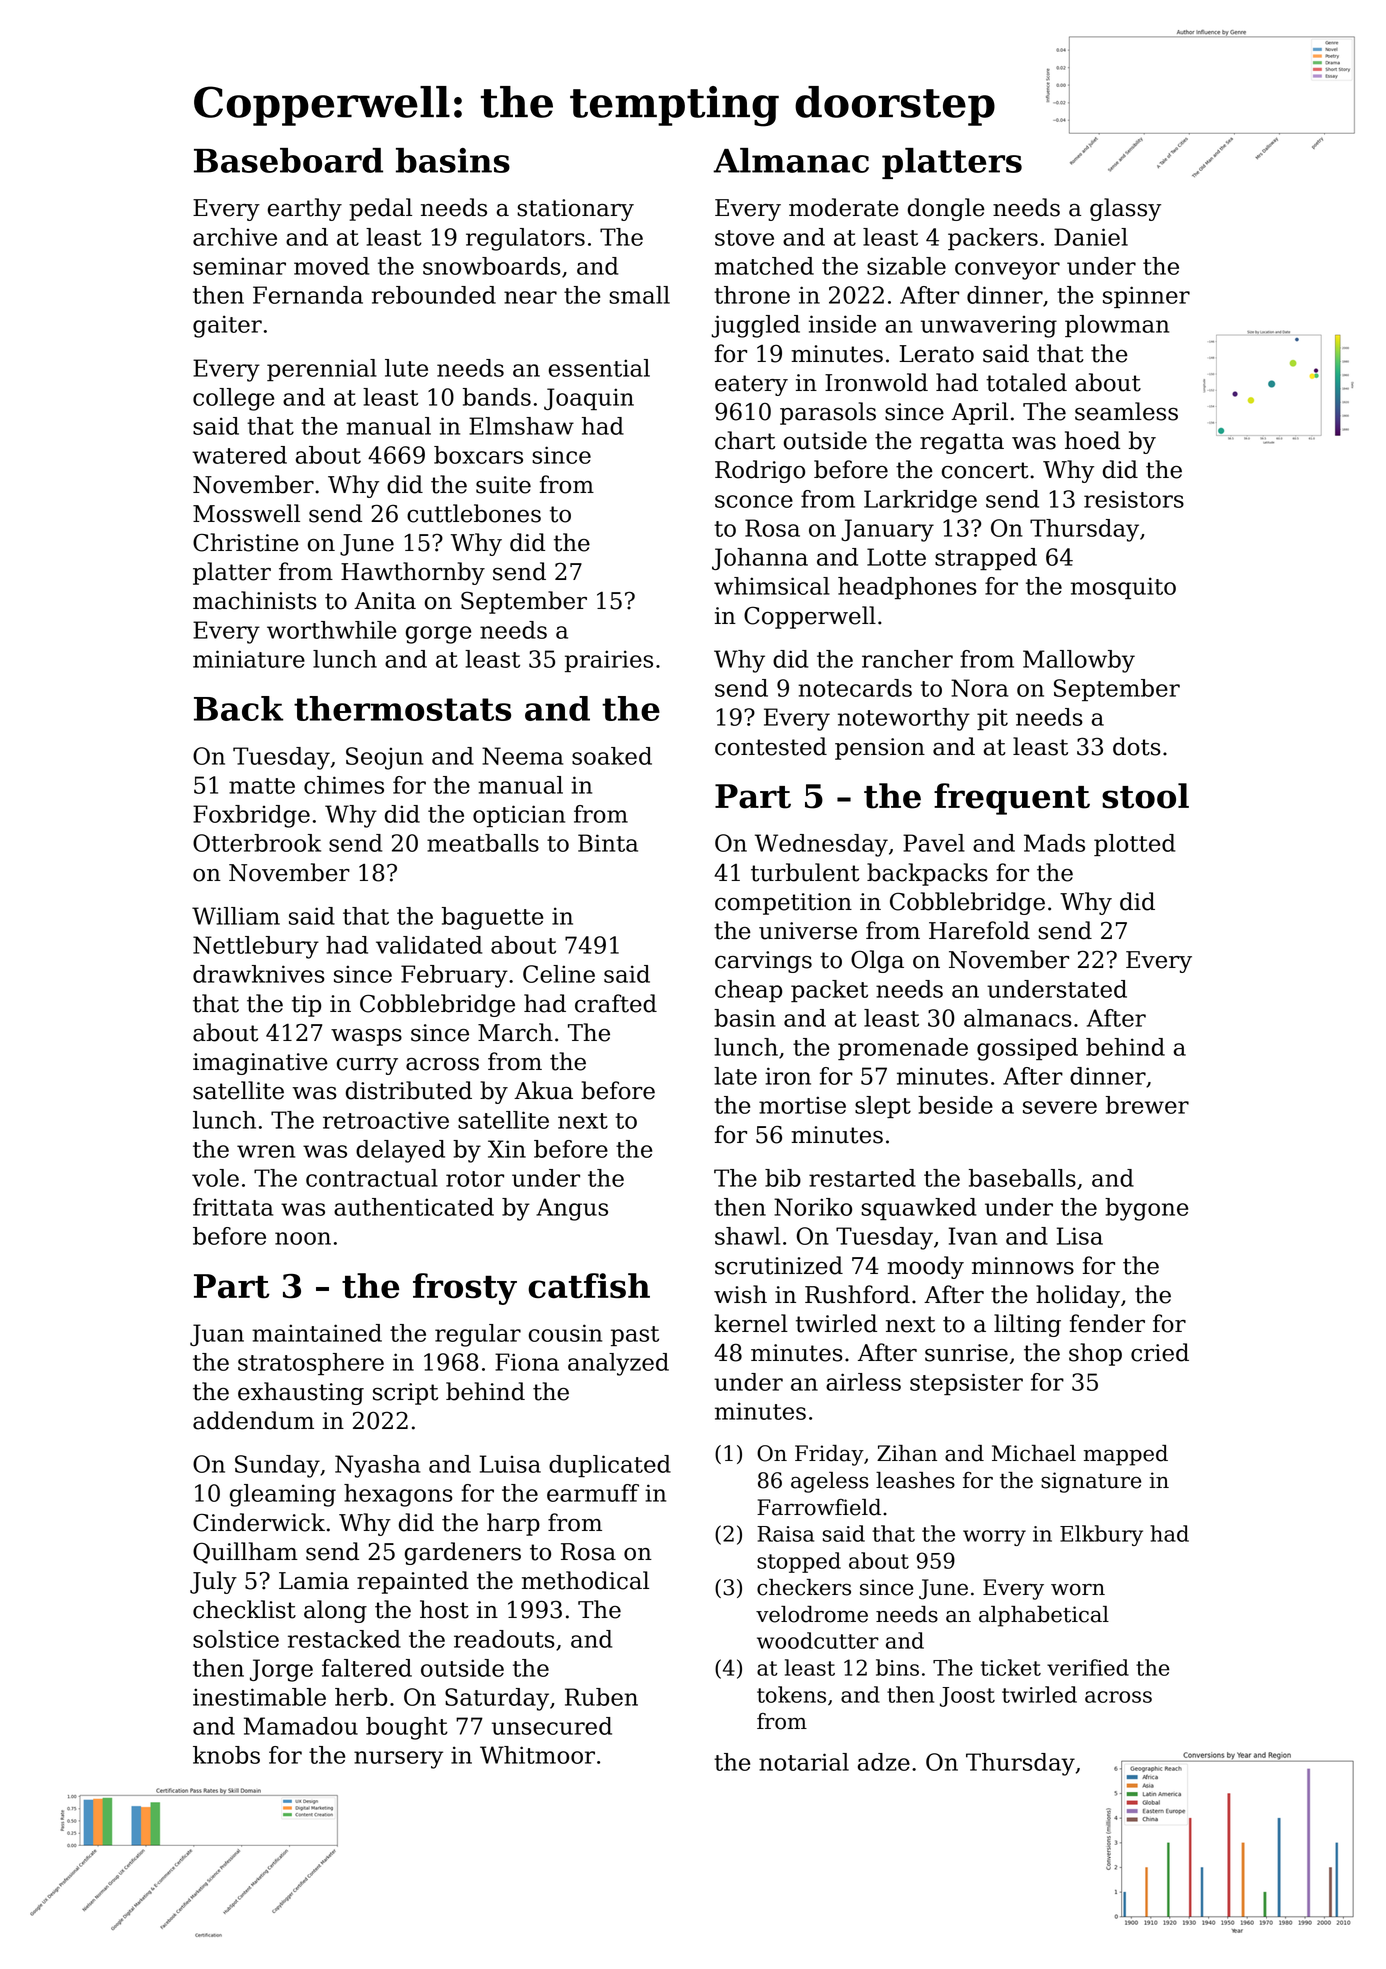  I want to click on beside, so click(955, 1105).
